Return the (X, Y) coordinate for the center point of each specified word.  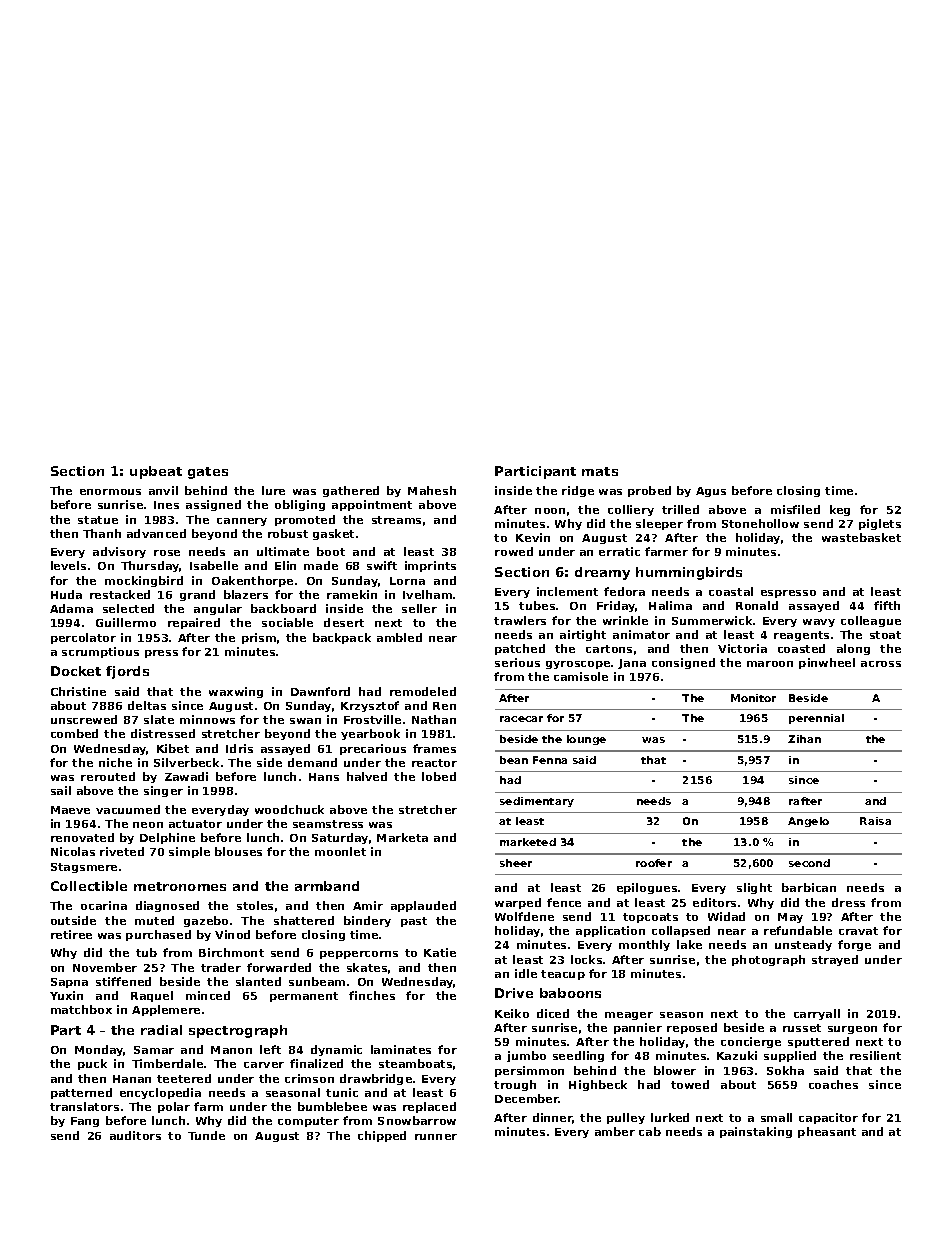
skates (367, 967)
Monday (99, 1050)
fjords (127, 672)
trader (221, 967)
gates (208, 473)
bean (514, 760)
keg (840, 510)
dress (848, 902)
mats (600, 471)
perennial (816, 719)
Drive (514, 993)
